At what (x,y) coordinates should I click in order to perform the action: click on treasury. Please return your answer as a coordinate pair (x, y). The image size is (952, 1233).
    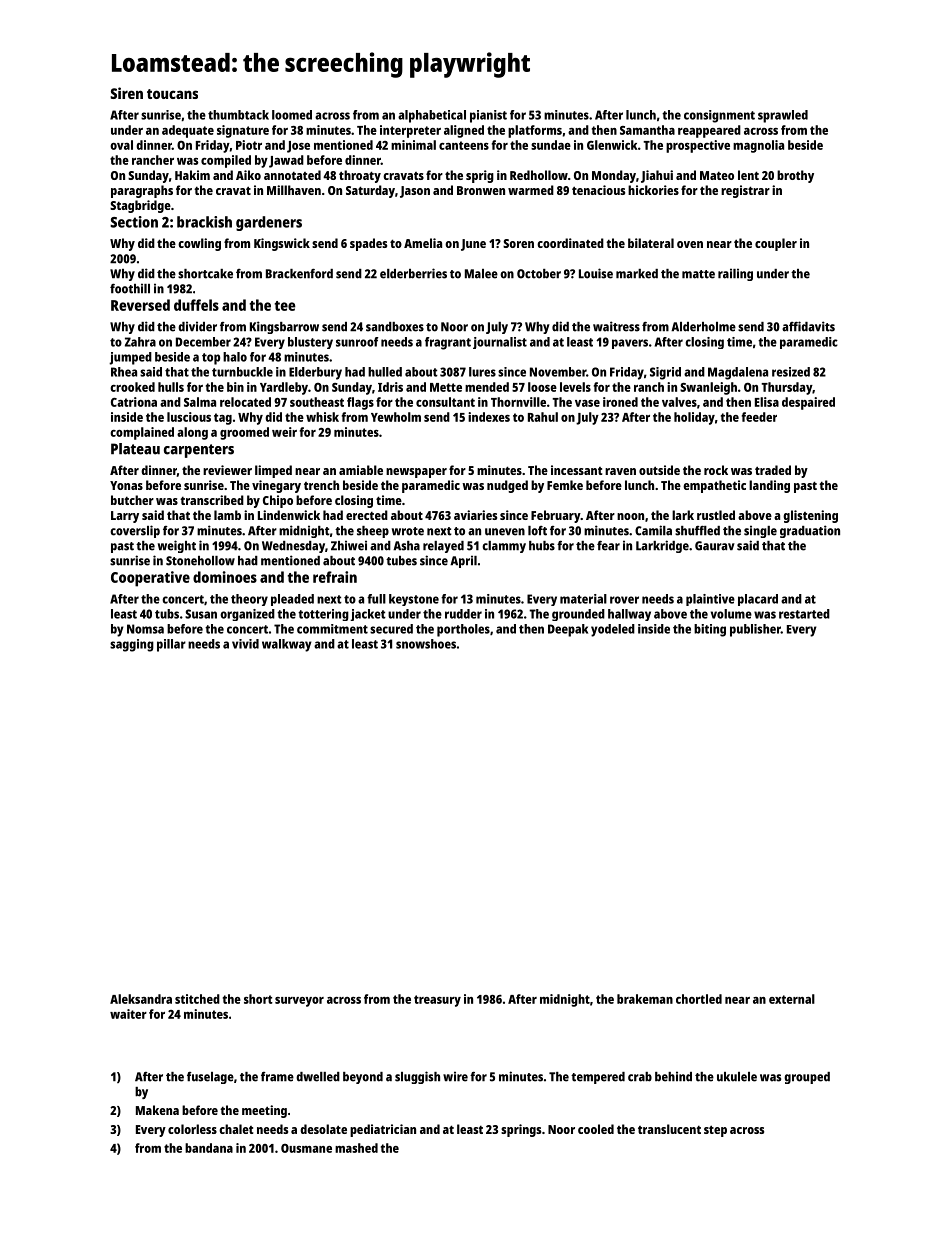
    Looking at the image, I should click on (437, 1001).
